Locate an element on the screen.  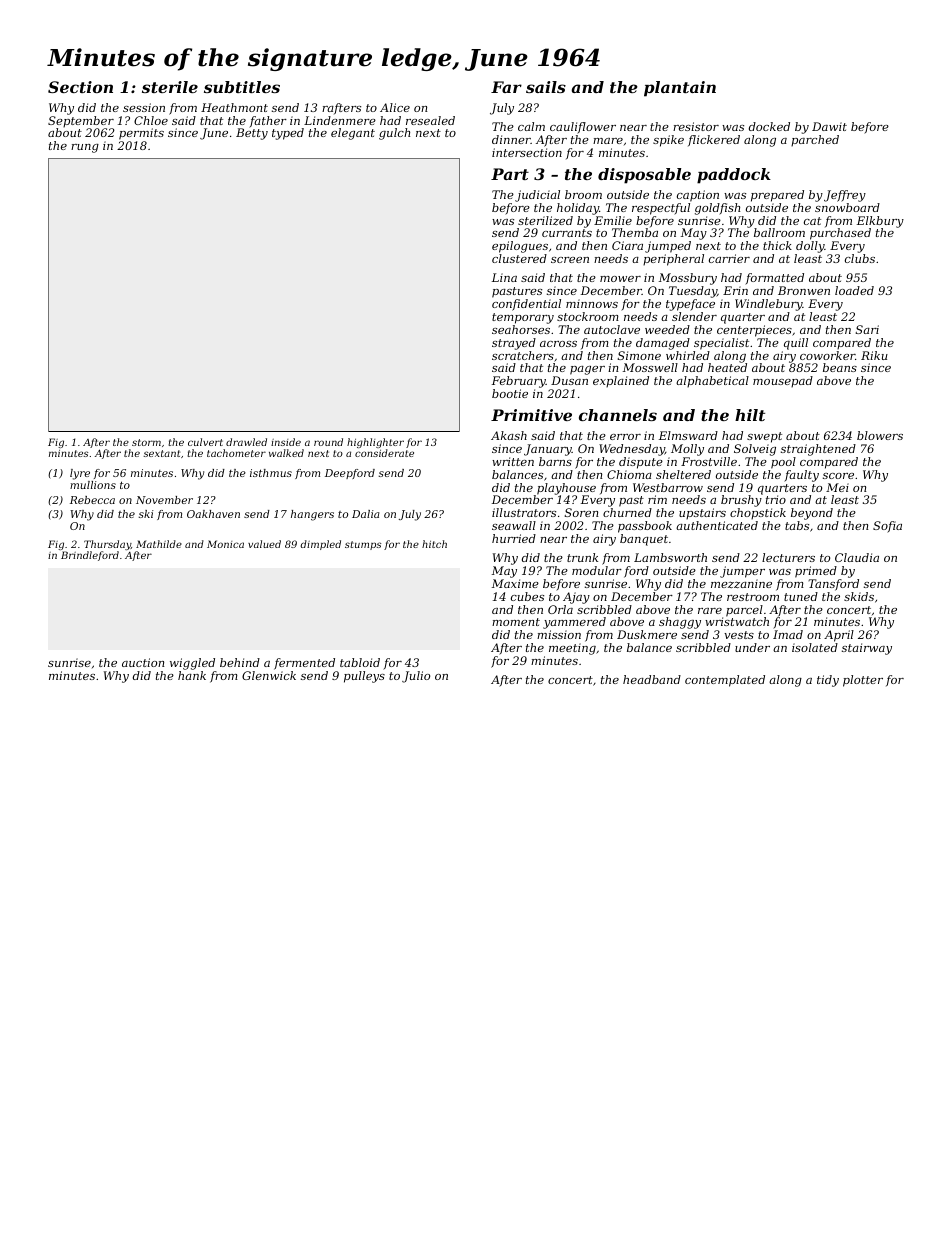
Part is located at coordinates (510, 174).
